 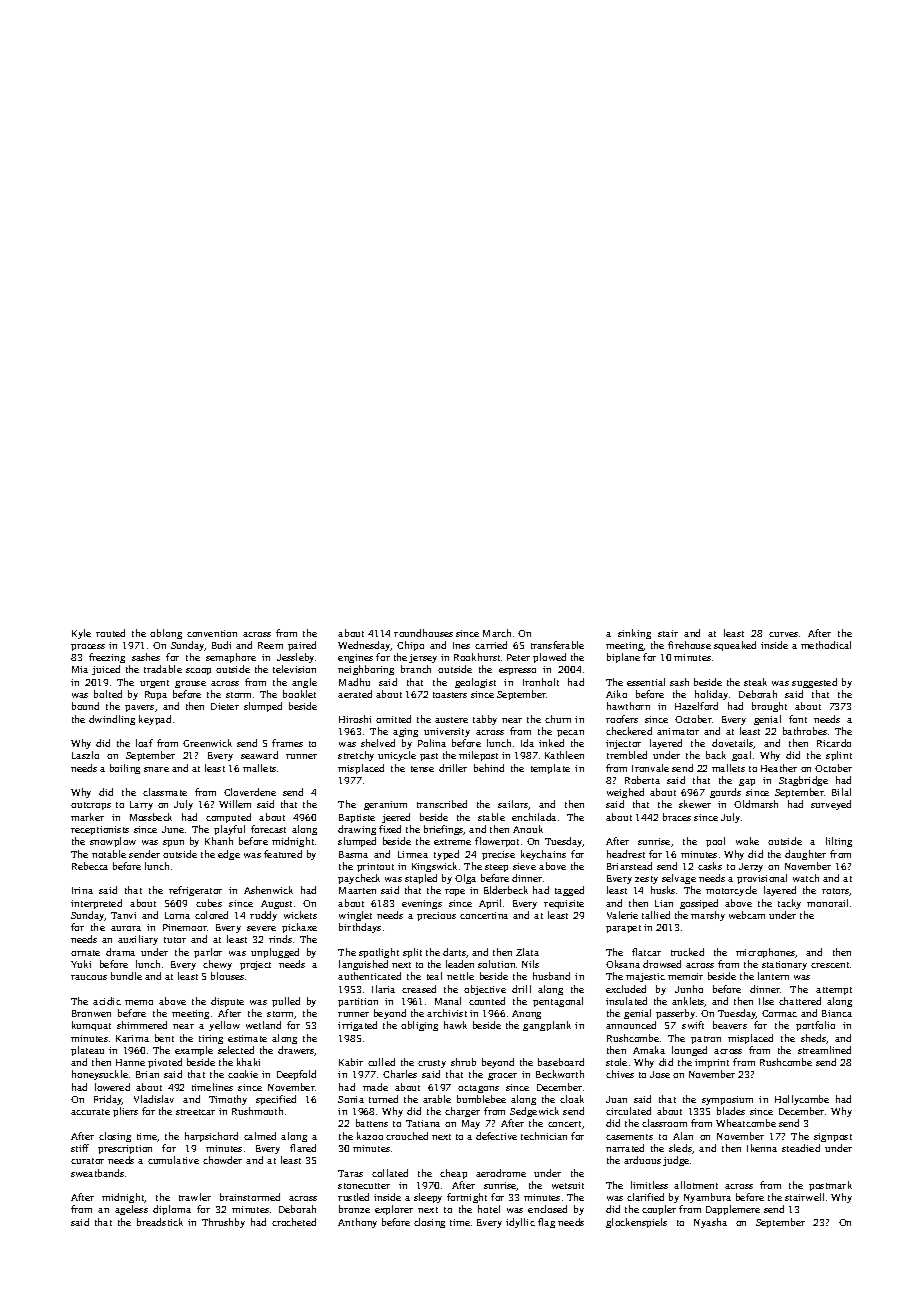 What do you see at coordinates (805, 731) in the document?
I see `bathrobes` at bounding box center [805, 731].
